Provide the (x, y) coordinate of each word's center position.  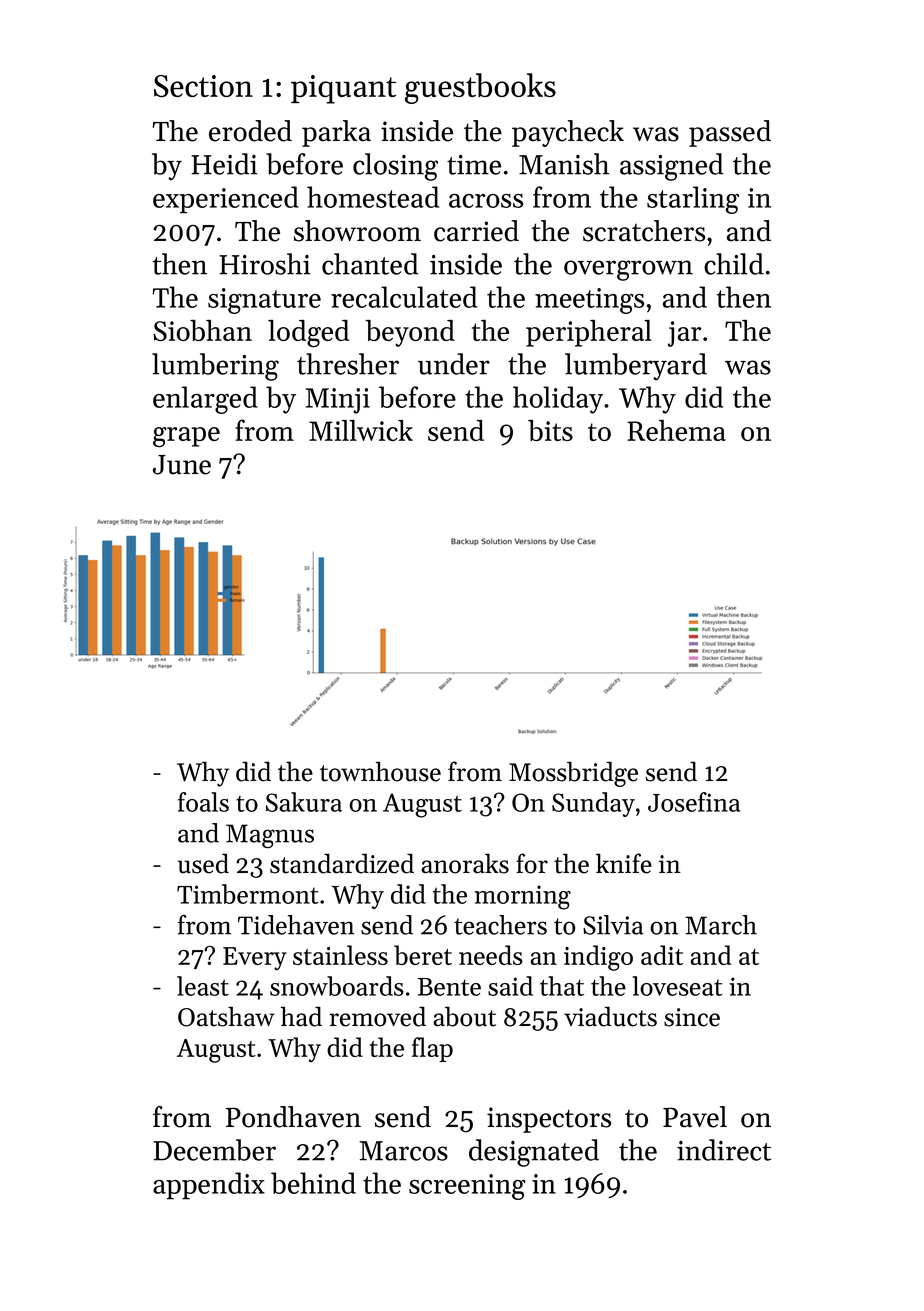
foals (203, 802)
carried (476, 231)
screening (467, 1187)
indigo (598, 958)
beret (423, 955)
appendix (209, 1186)
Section (203, 86)
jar (684, 334)
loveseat (677, 986)
